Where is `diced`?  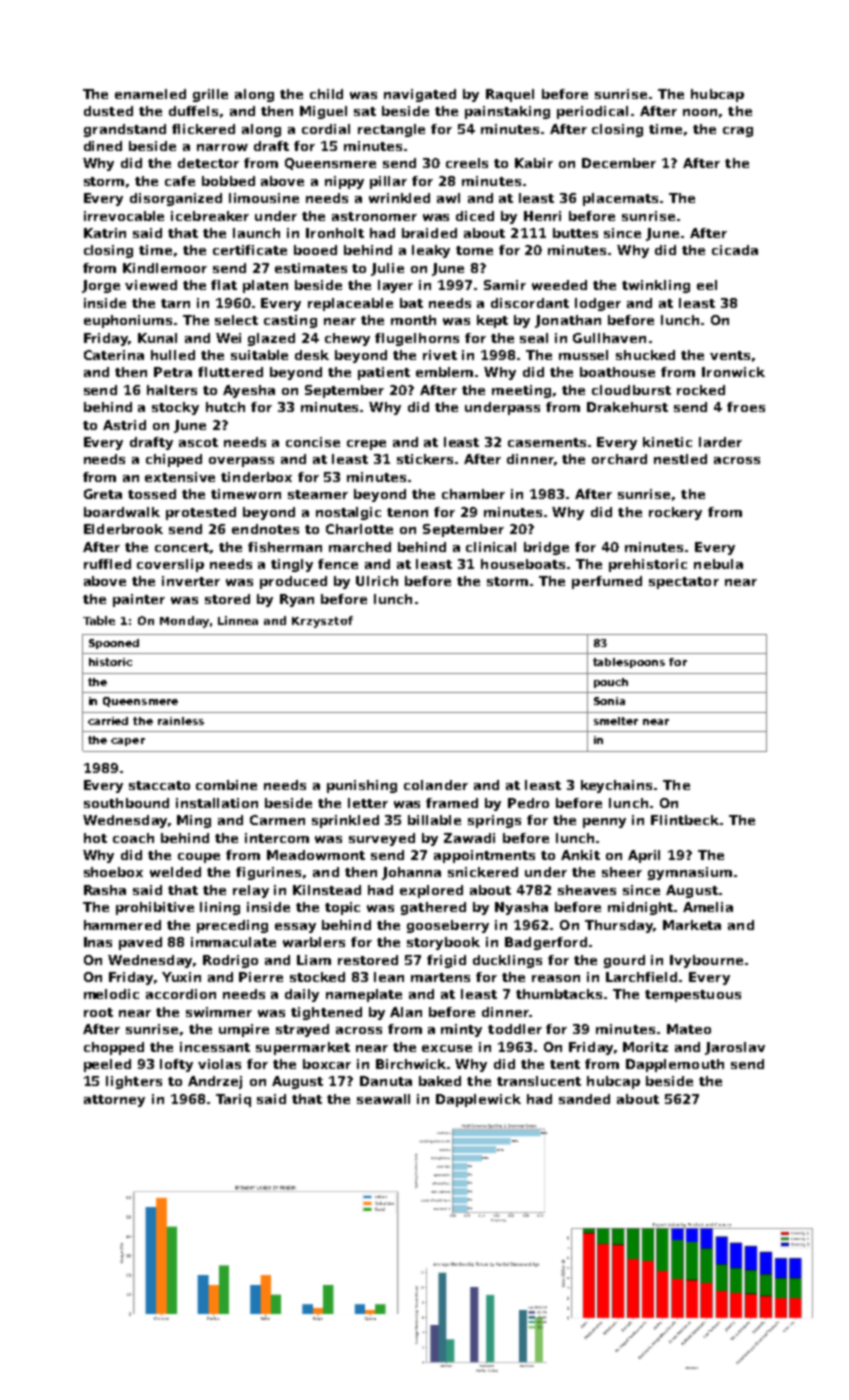
diced is located at coordinates (475, 216).
